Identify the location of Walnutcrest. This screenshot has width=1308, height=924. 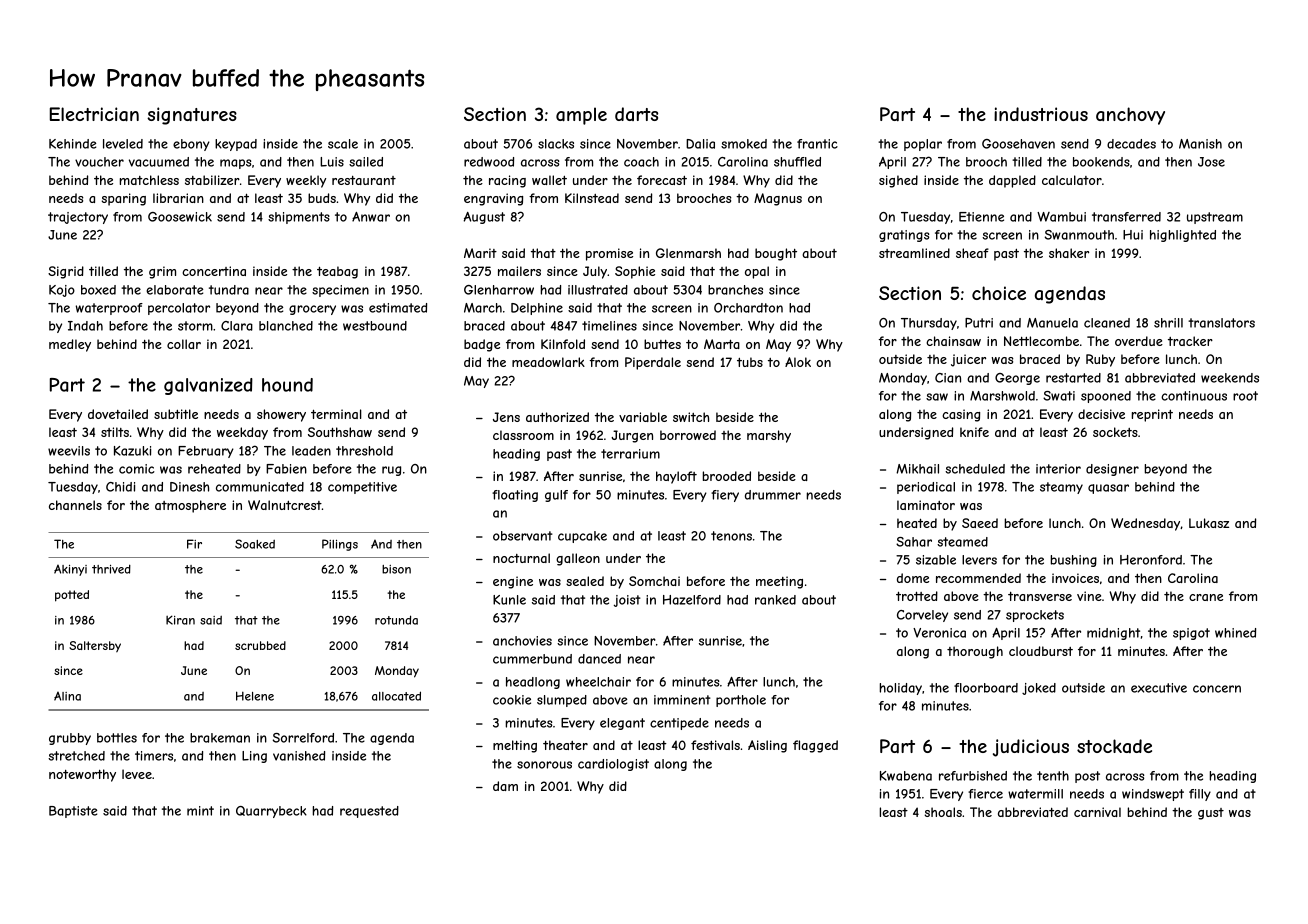
(285, 505).
